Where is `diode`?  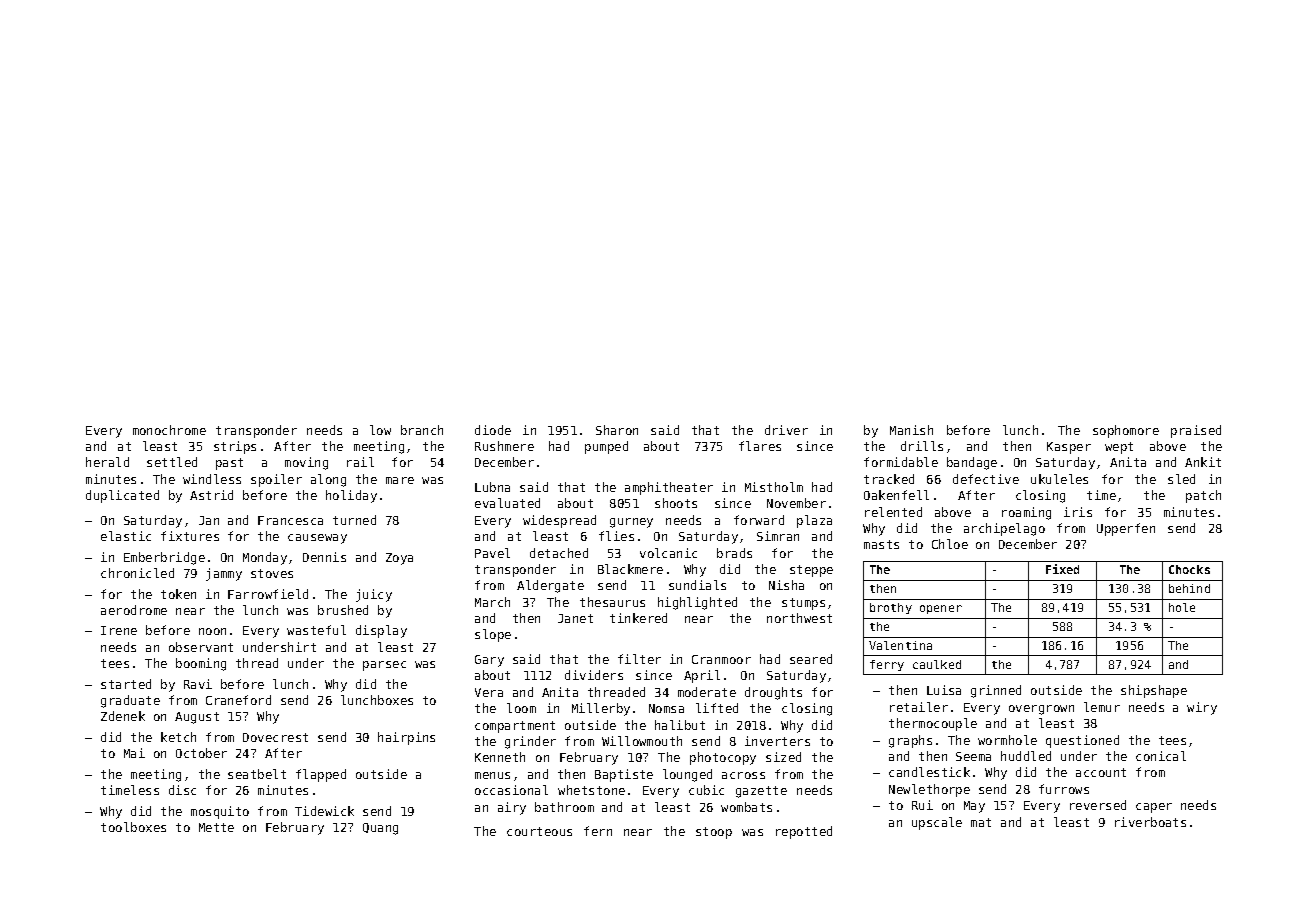 diode is located at coordinates (493, 430).
